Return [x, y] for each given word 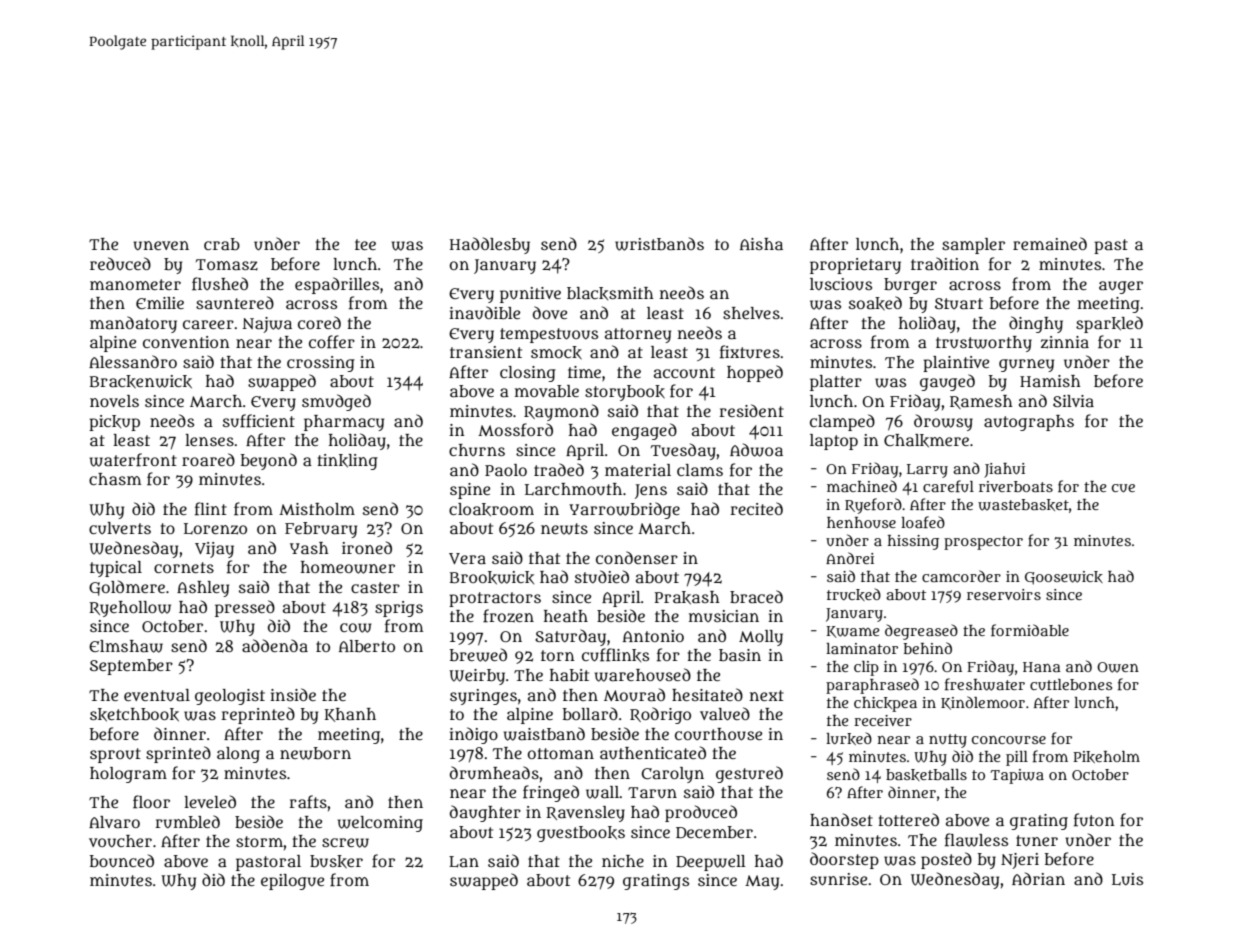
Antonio [653, 636]
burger [910, 286]
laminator [862, 648]
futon [1094, 820]
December [714, 832]
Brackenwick [141, 382]
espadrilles [337, 285]
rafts [308, 802]
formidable [1030, 630]
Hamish [1050, 381]
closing [528, 374]
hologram [128, 775]
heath [566, 616]
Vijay [214, 550]
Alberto [367, 646]
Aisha [761, 244]
